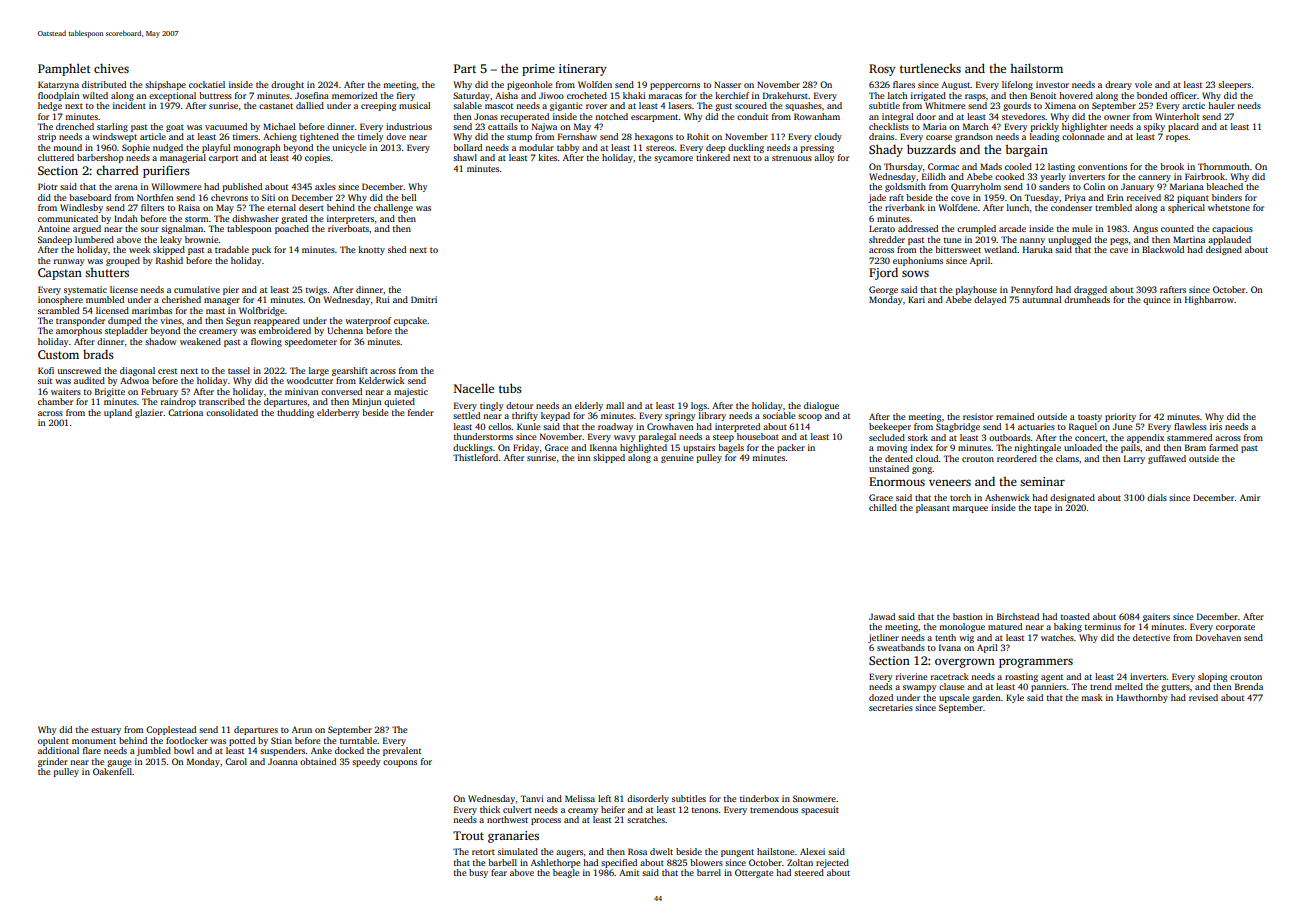 This screenshot has height=924, width=1308. I want to click on flowing, so click(266, 342).
